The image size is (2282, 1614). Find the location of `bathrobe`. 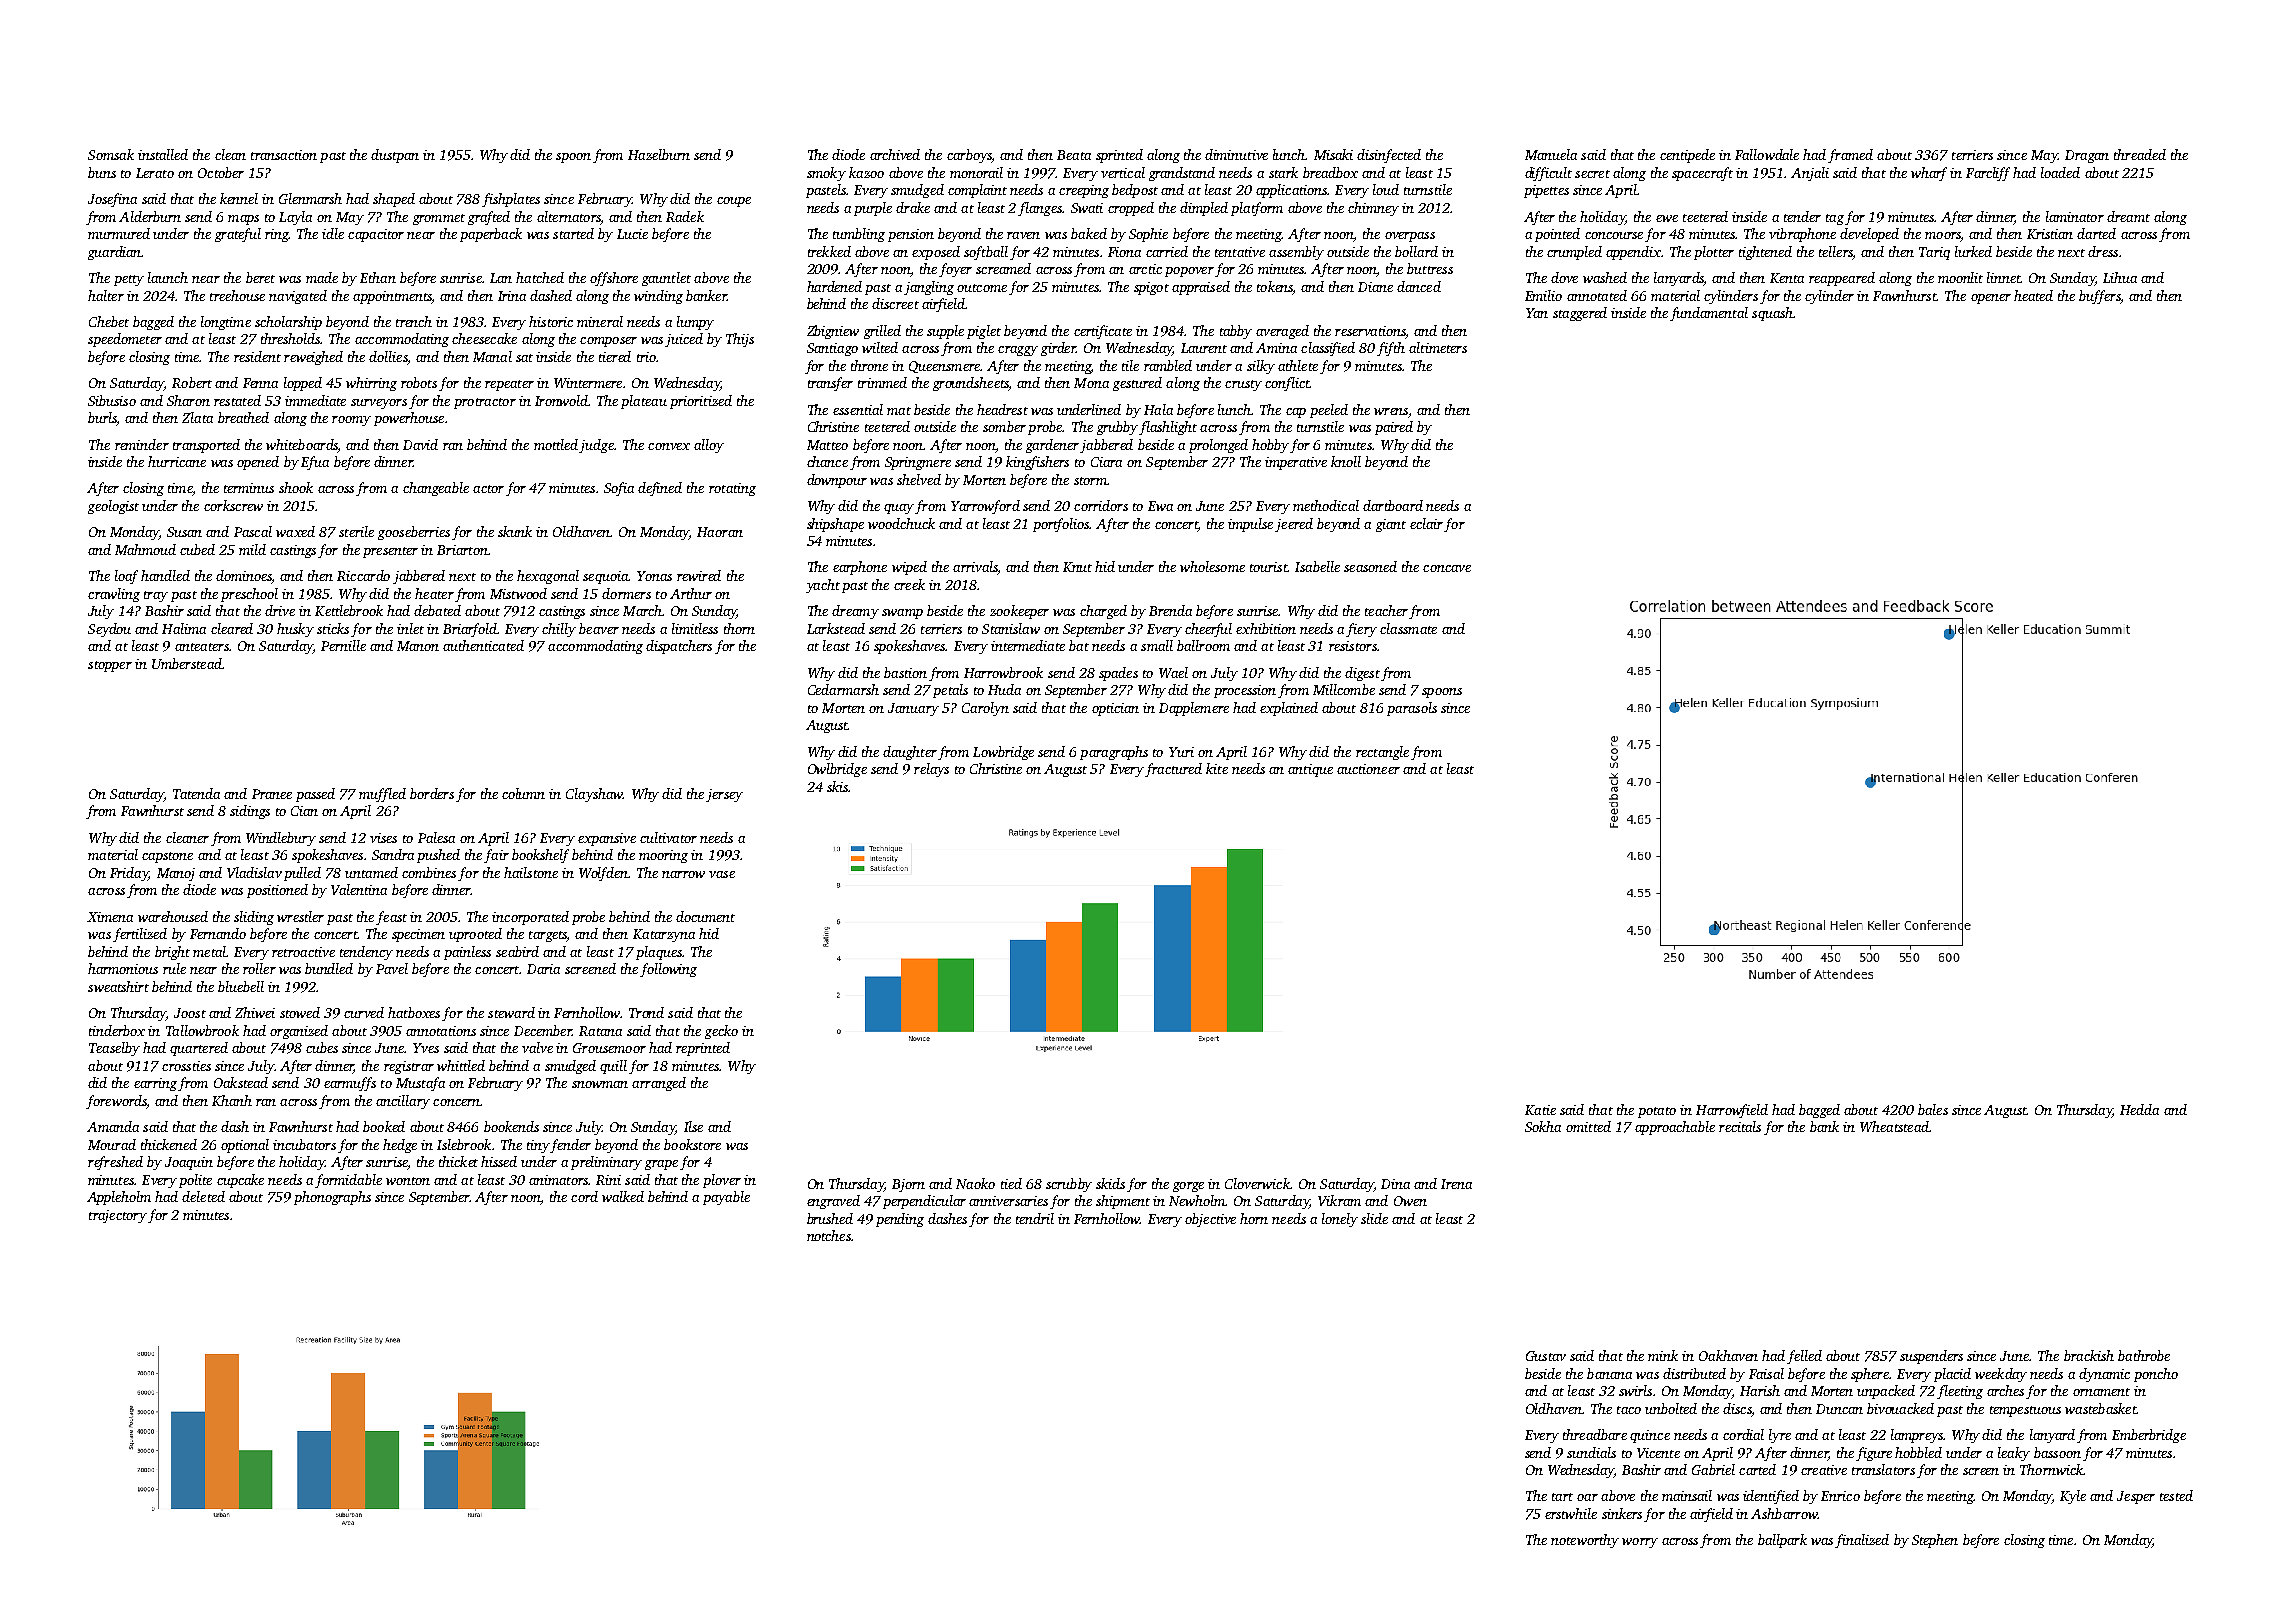

bathrobe is located at coordinates (2144, 1355).
